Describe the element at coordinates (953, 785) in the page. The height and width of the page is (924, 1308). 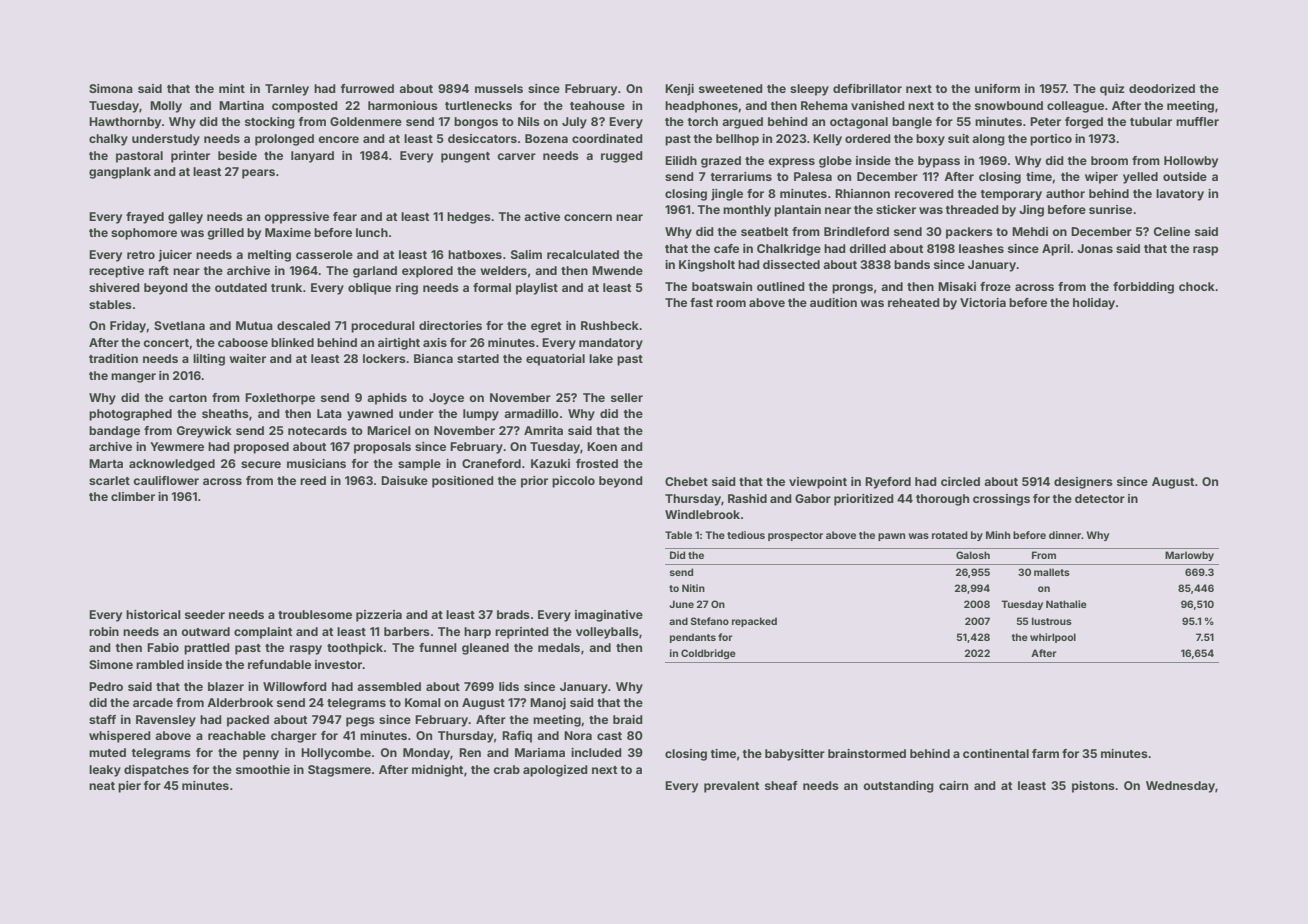
I see `cairn` at that location.
